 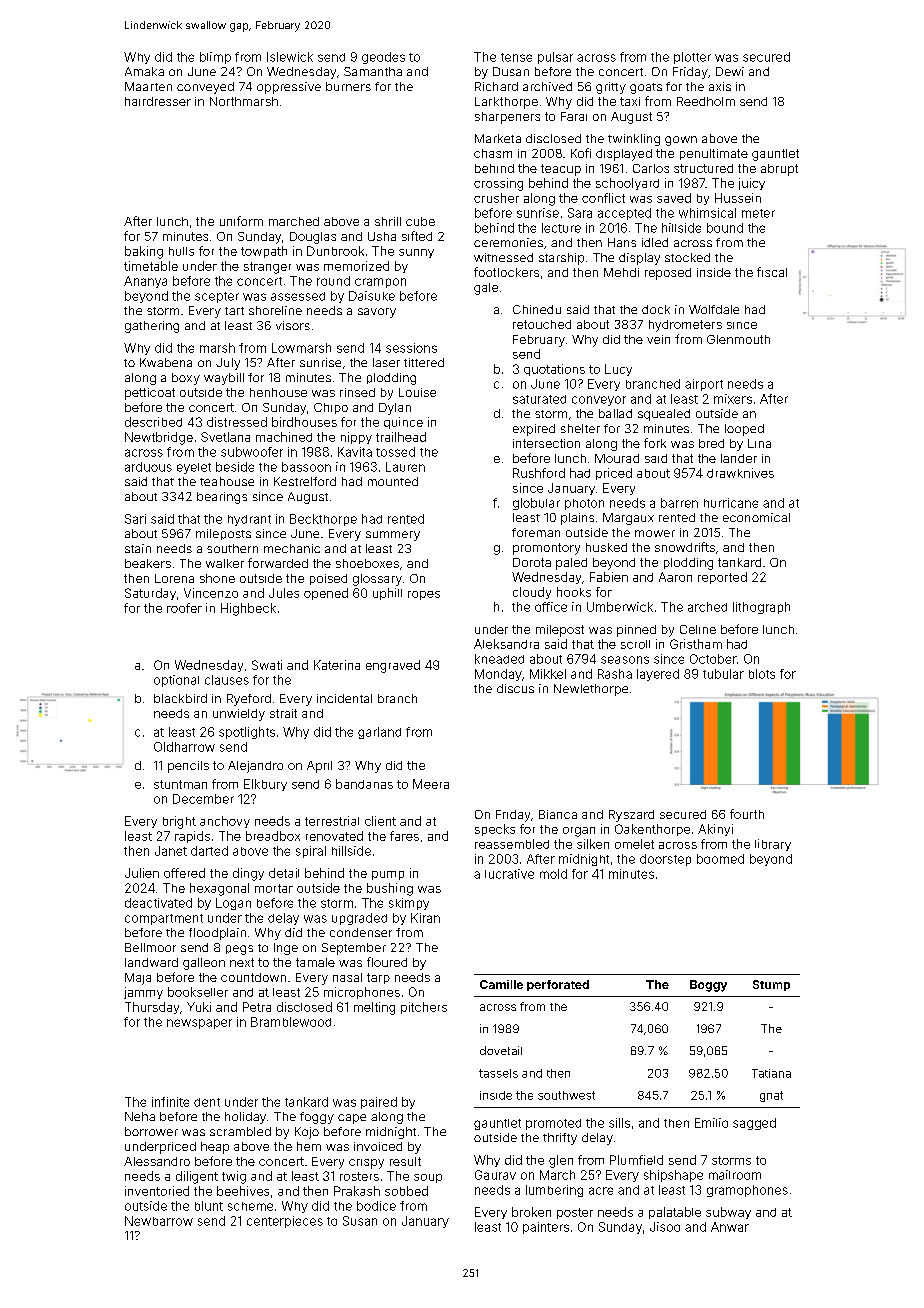 What do you see at coordinates (144, 71) in the screenshot?
I see `Amaka` at bounding box center [144, 71].
